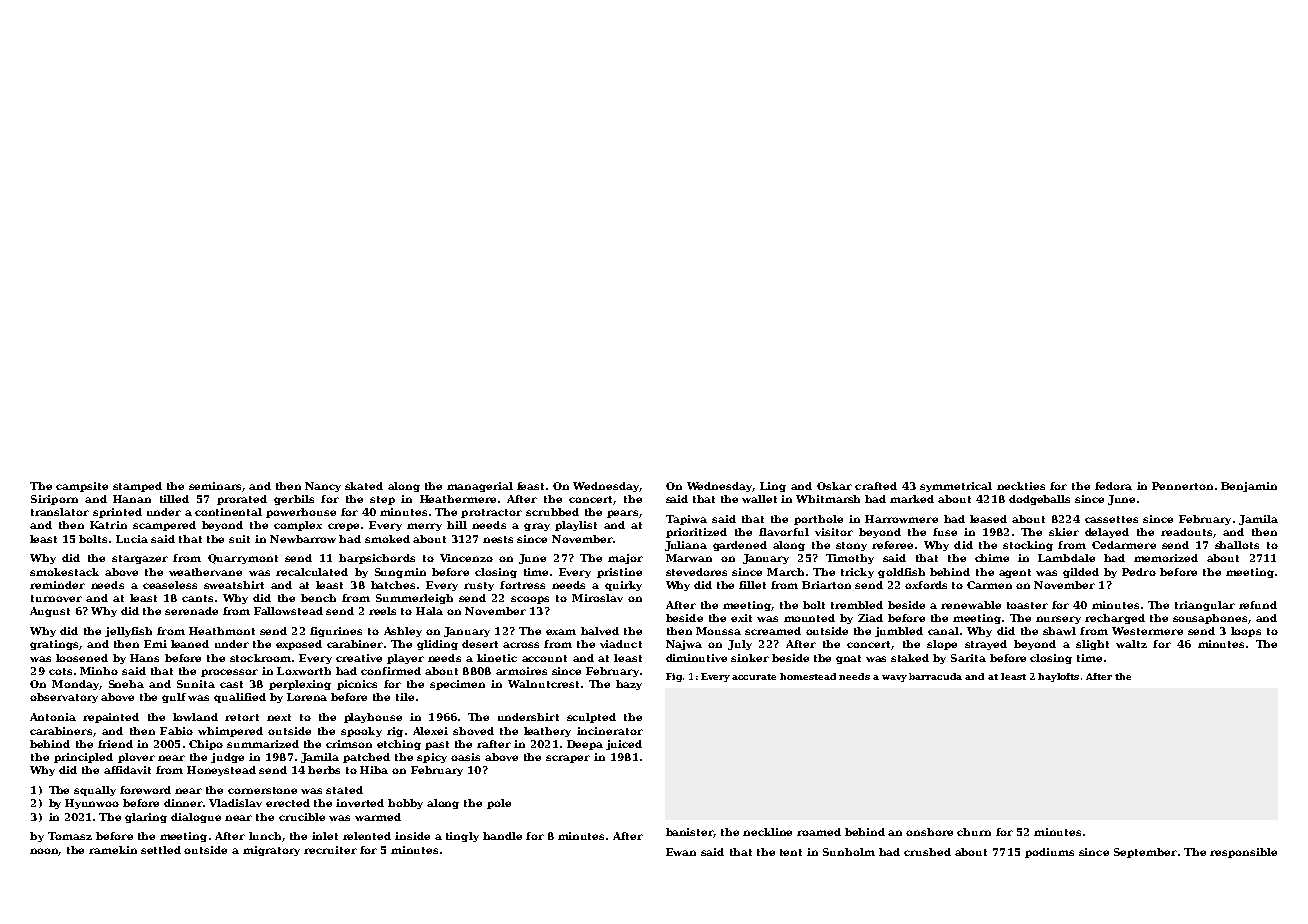  What do you see at coordinates (161, 850) in the document?
I see `settled` at bounding box center [161, 850].
